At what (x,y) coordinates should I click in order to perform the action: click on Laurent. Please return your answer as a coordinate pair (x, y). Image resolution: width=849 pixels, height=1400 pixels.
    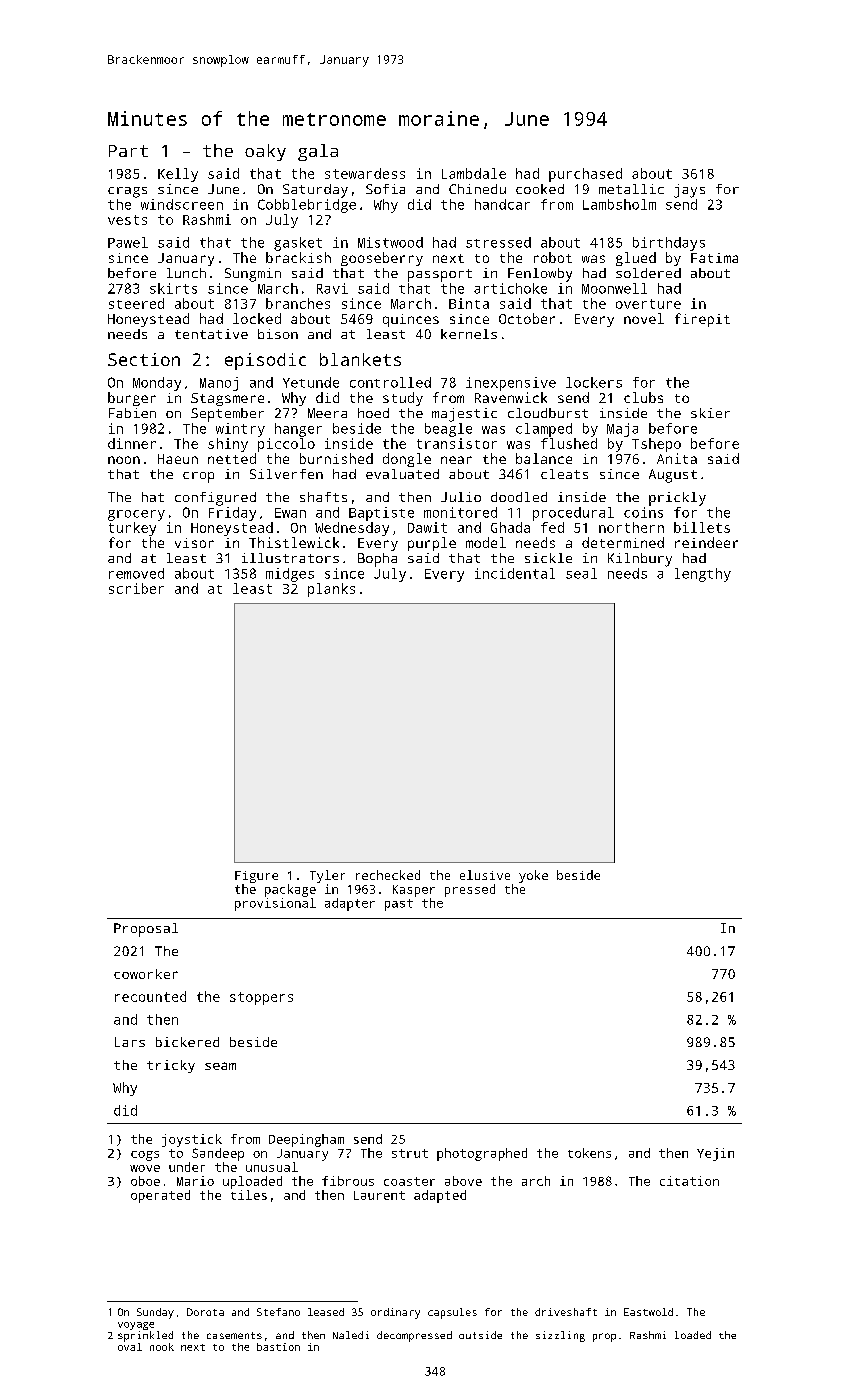
    Looking at the image, I should click on (379, 1195).
